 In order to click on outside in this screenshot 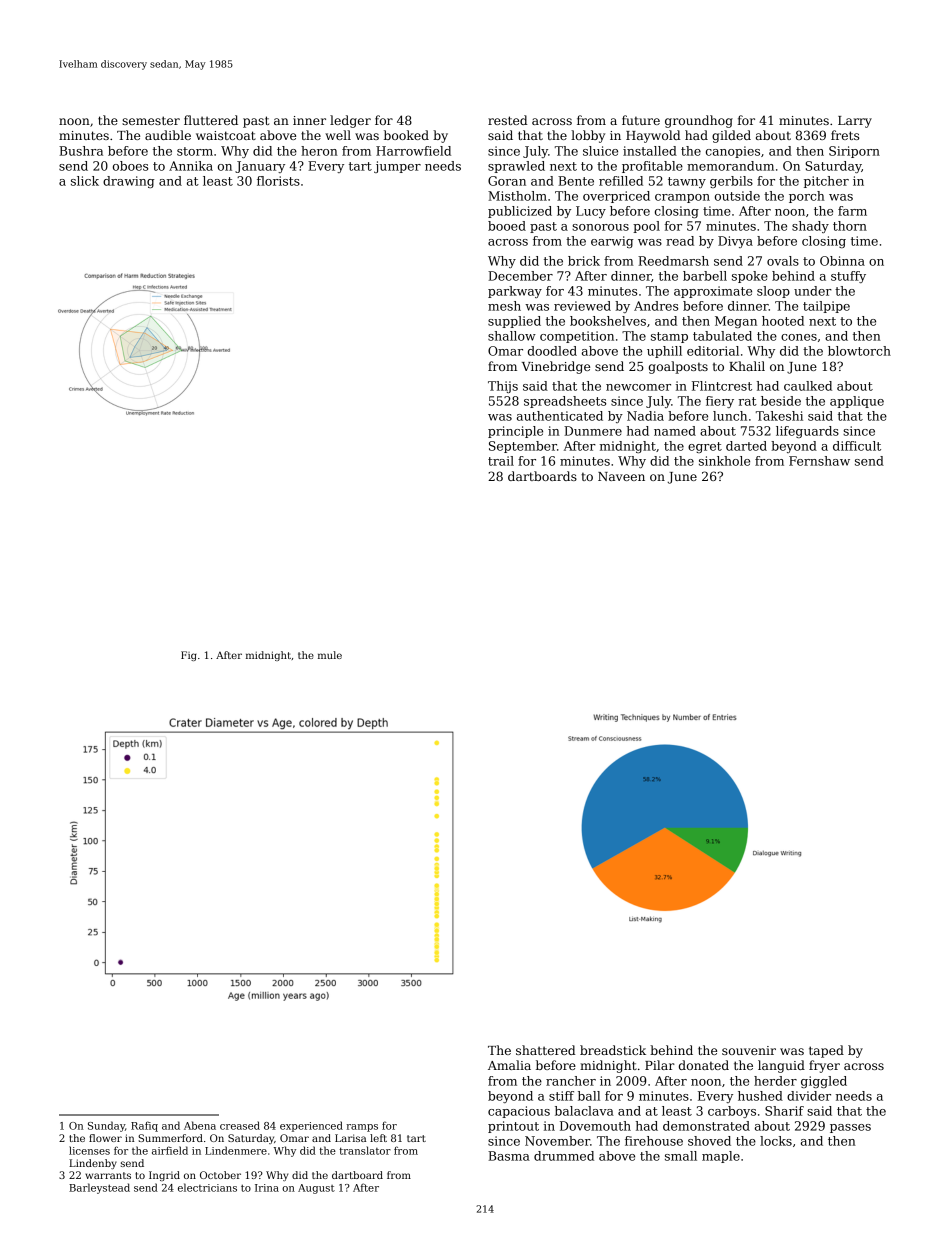, I will do `click(737, 196)`.
